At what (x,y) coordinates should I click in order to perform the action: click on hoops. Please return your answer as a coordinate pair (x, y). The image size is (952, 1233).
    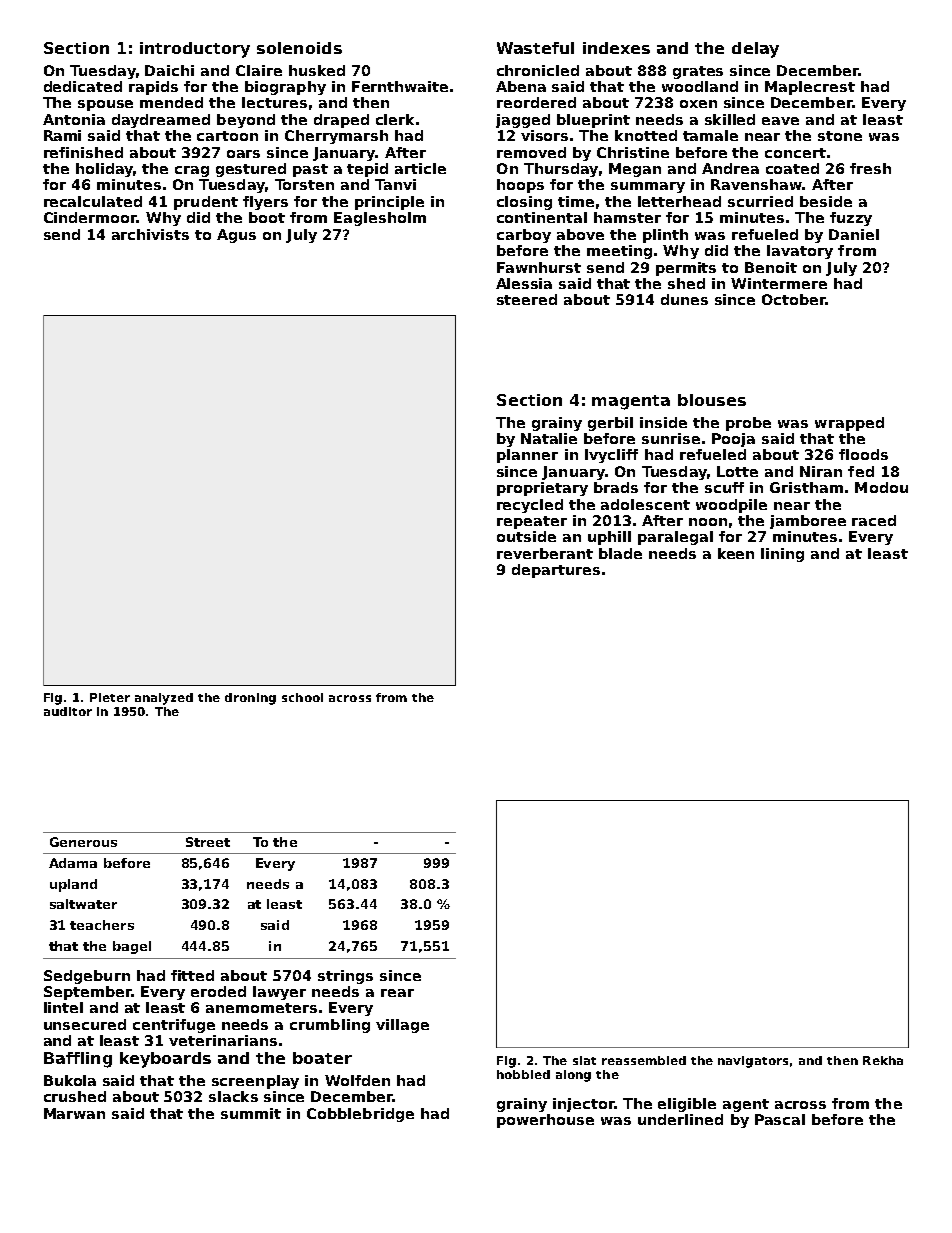
    Looking at the image, I should click on (520, 186).
